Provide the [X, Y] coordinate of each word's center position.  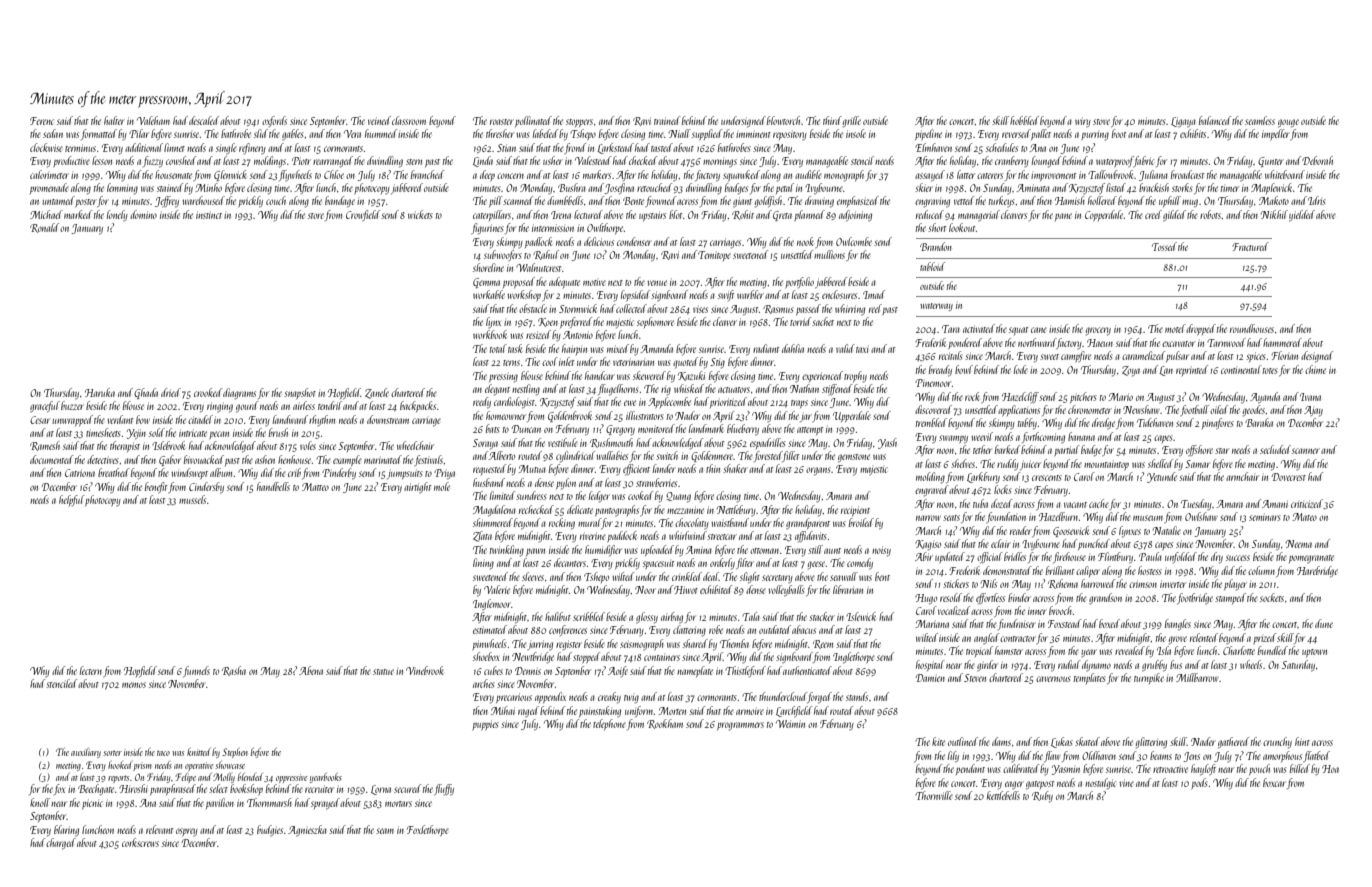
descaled [204, 120]
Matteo [315, 487]
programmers [740, 726]
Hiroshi [133, 788]
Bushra [572, 187]
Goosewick [1071, 531]
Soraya [485, 444]
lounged [1046, 162]
